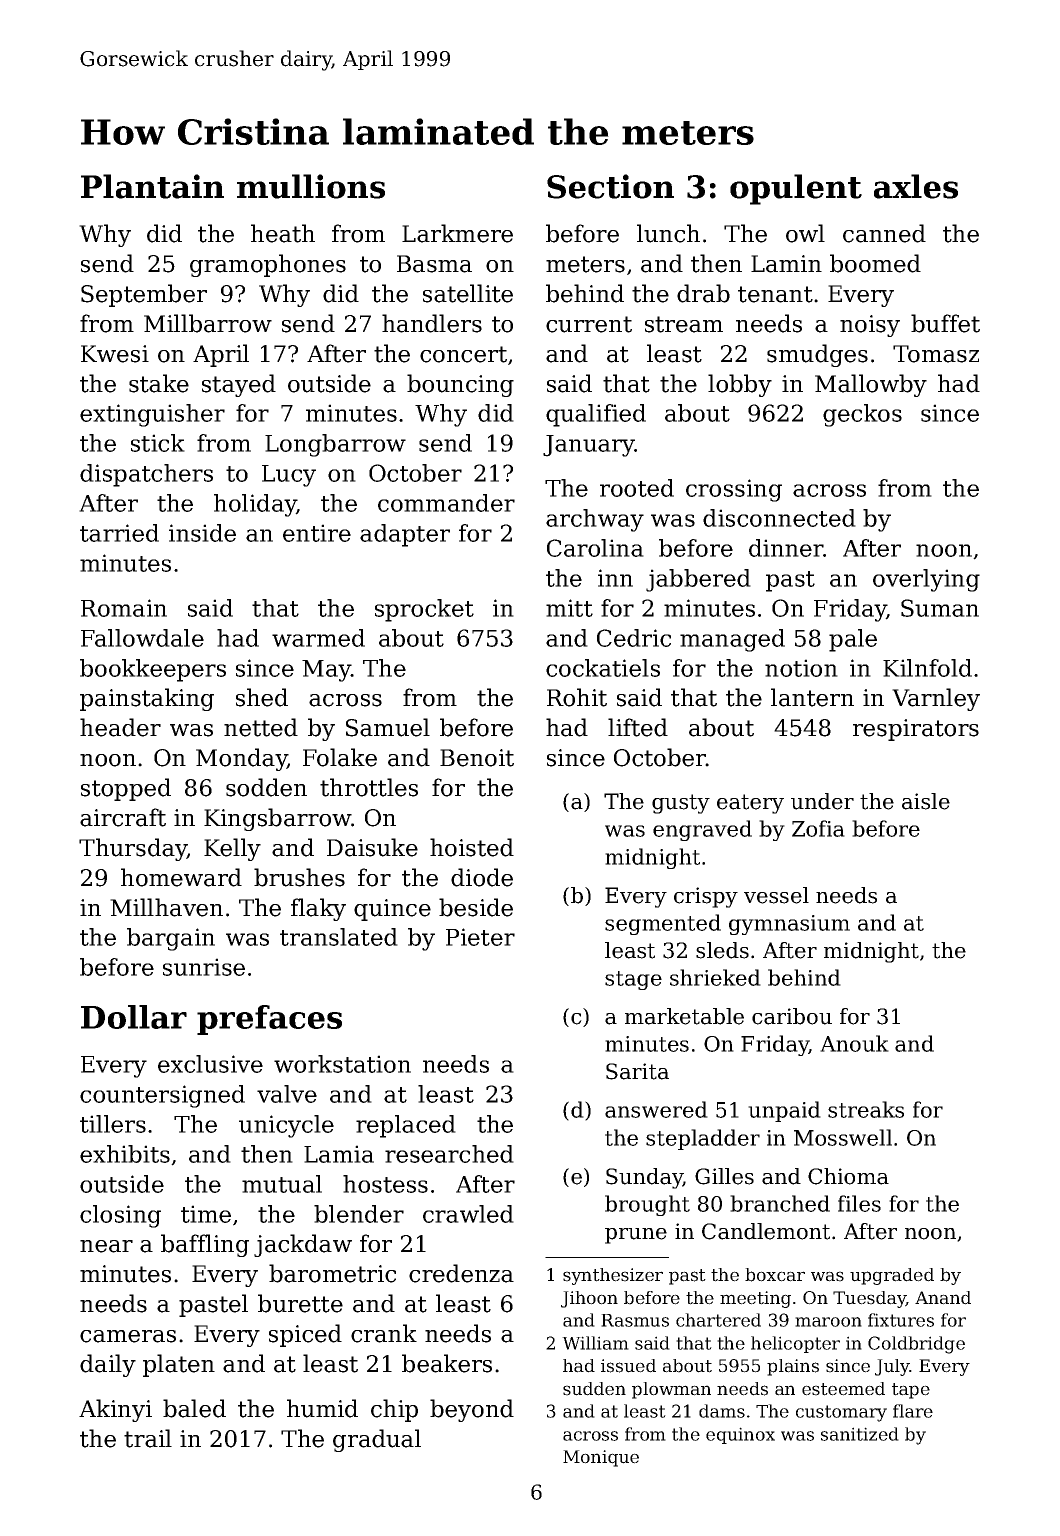 Image resolution: width=1060 pixels, height=1536 pixels. I want to click on geckos, so click(862, 415).
